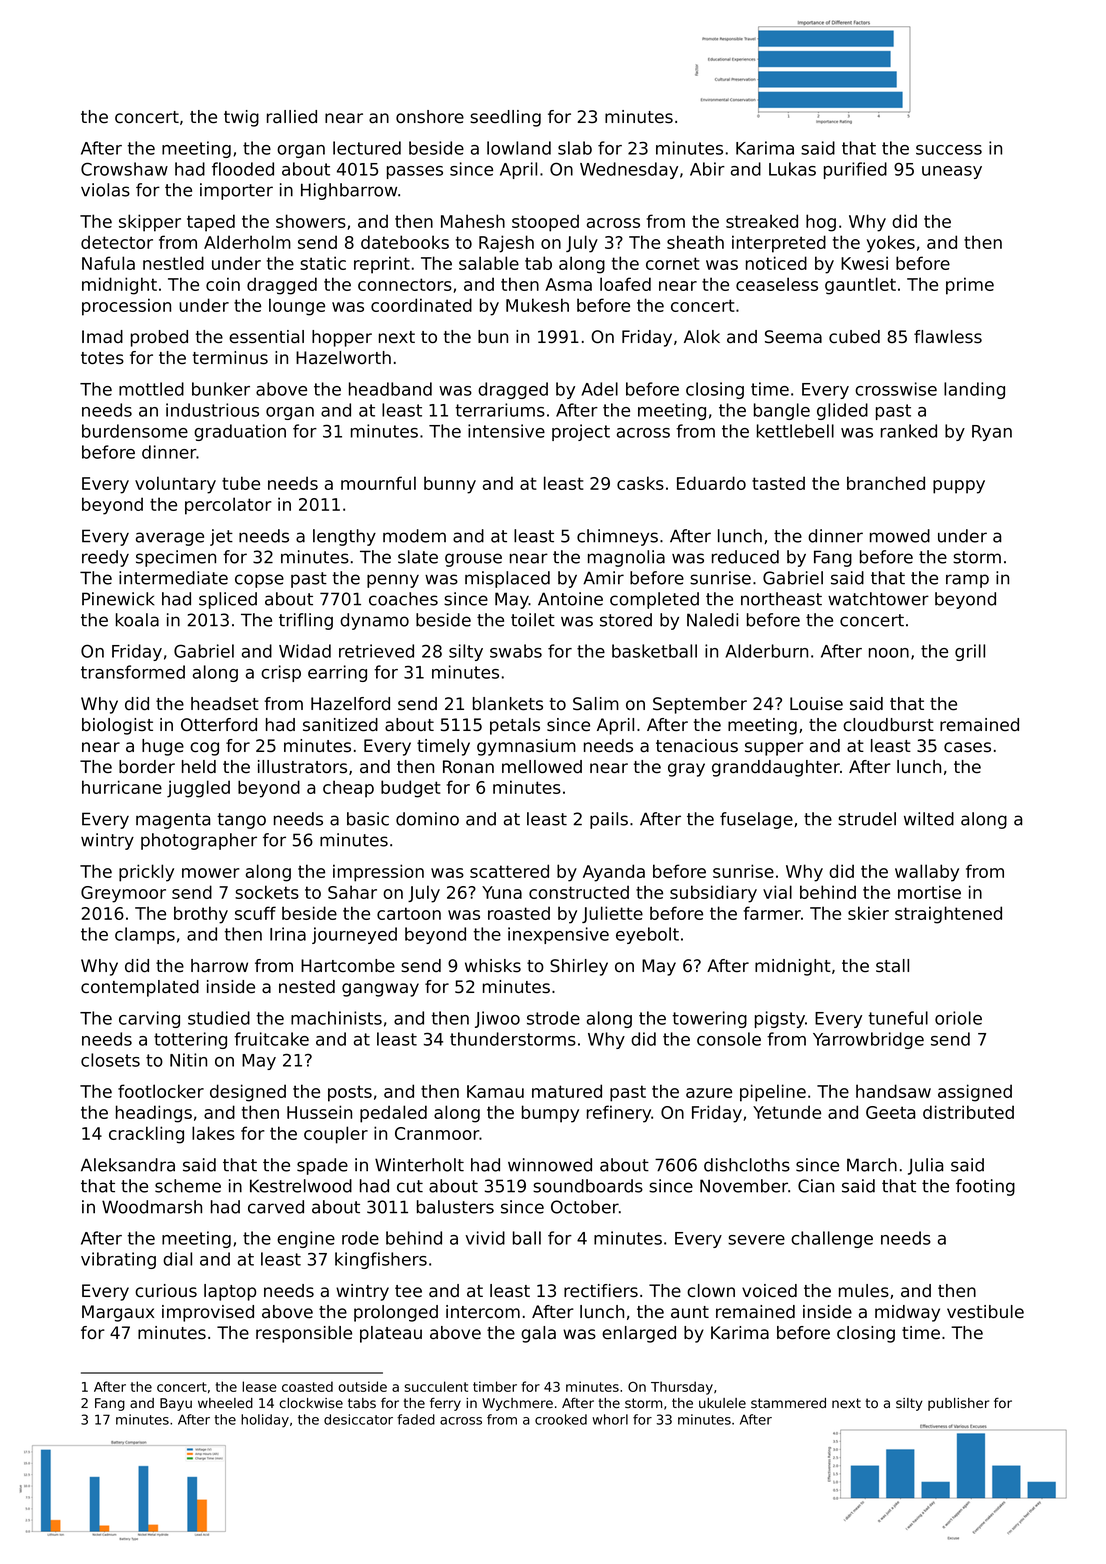  Describe the element at coordinates (575, 148) in the screenshot. I see `slab` at that location.
